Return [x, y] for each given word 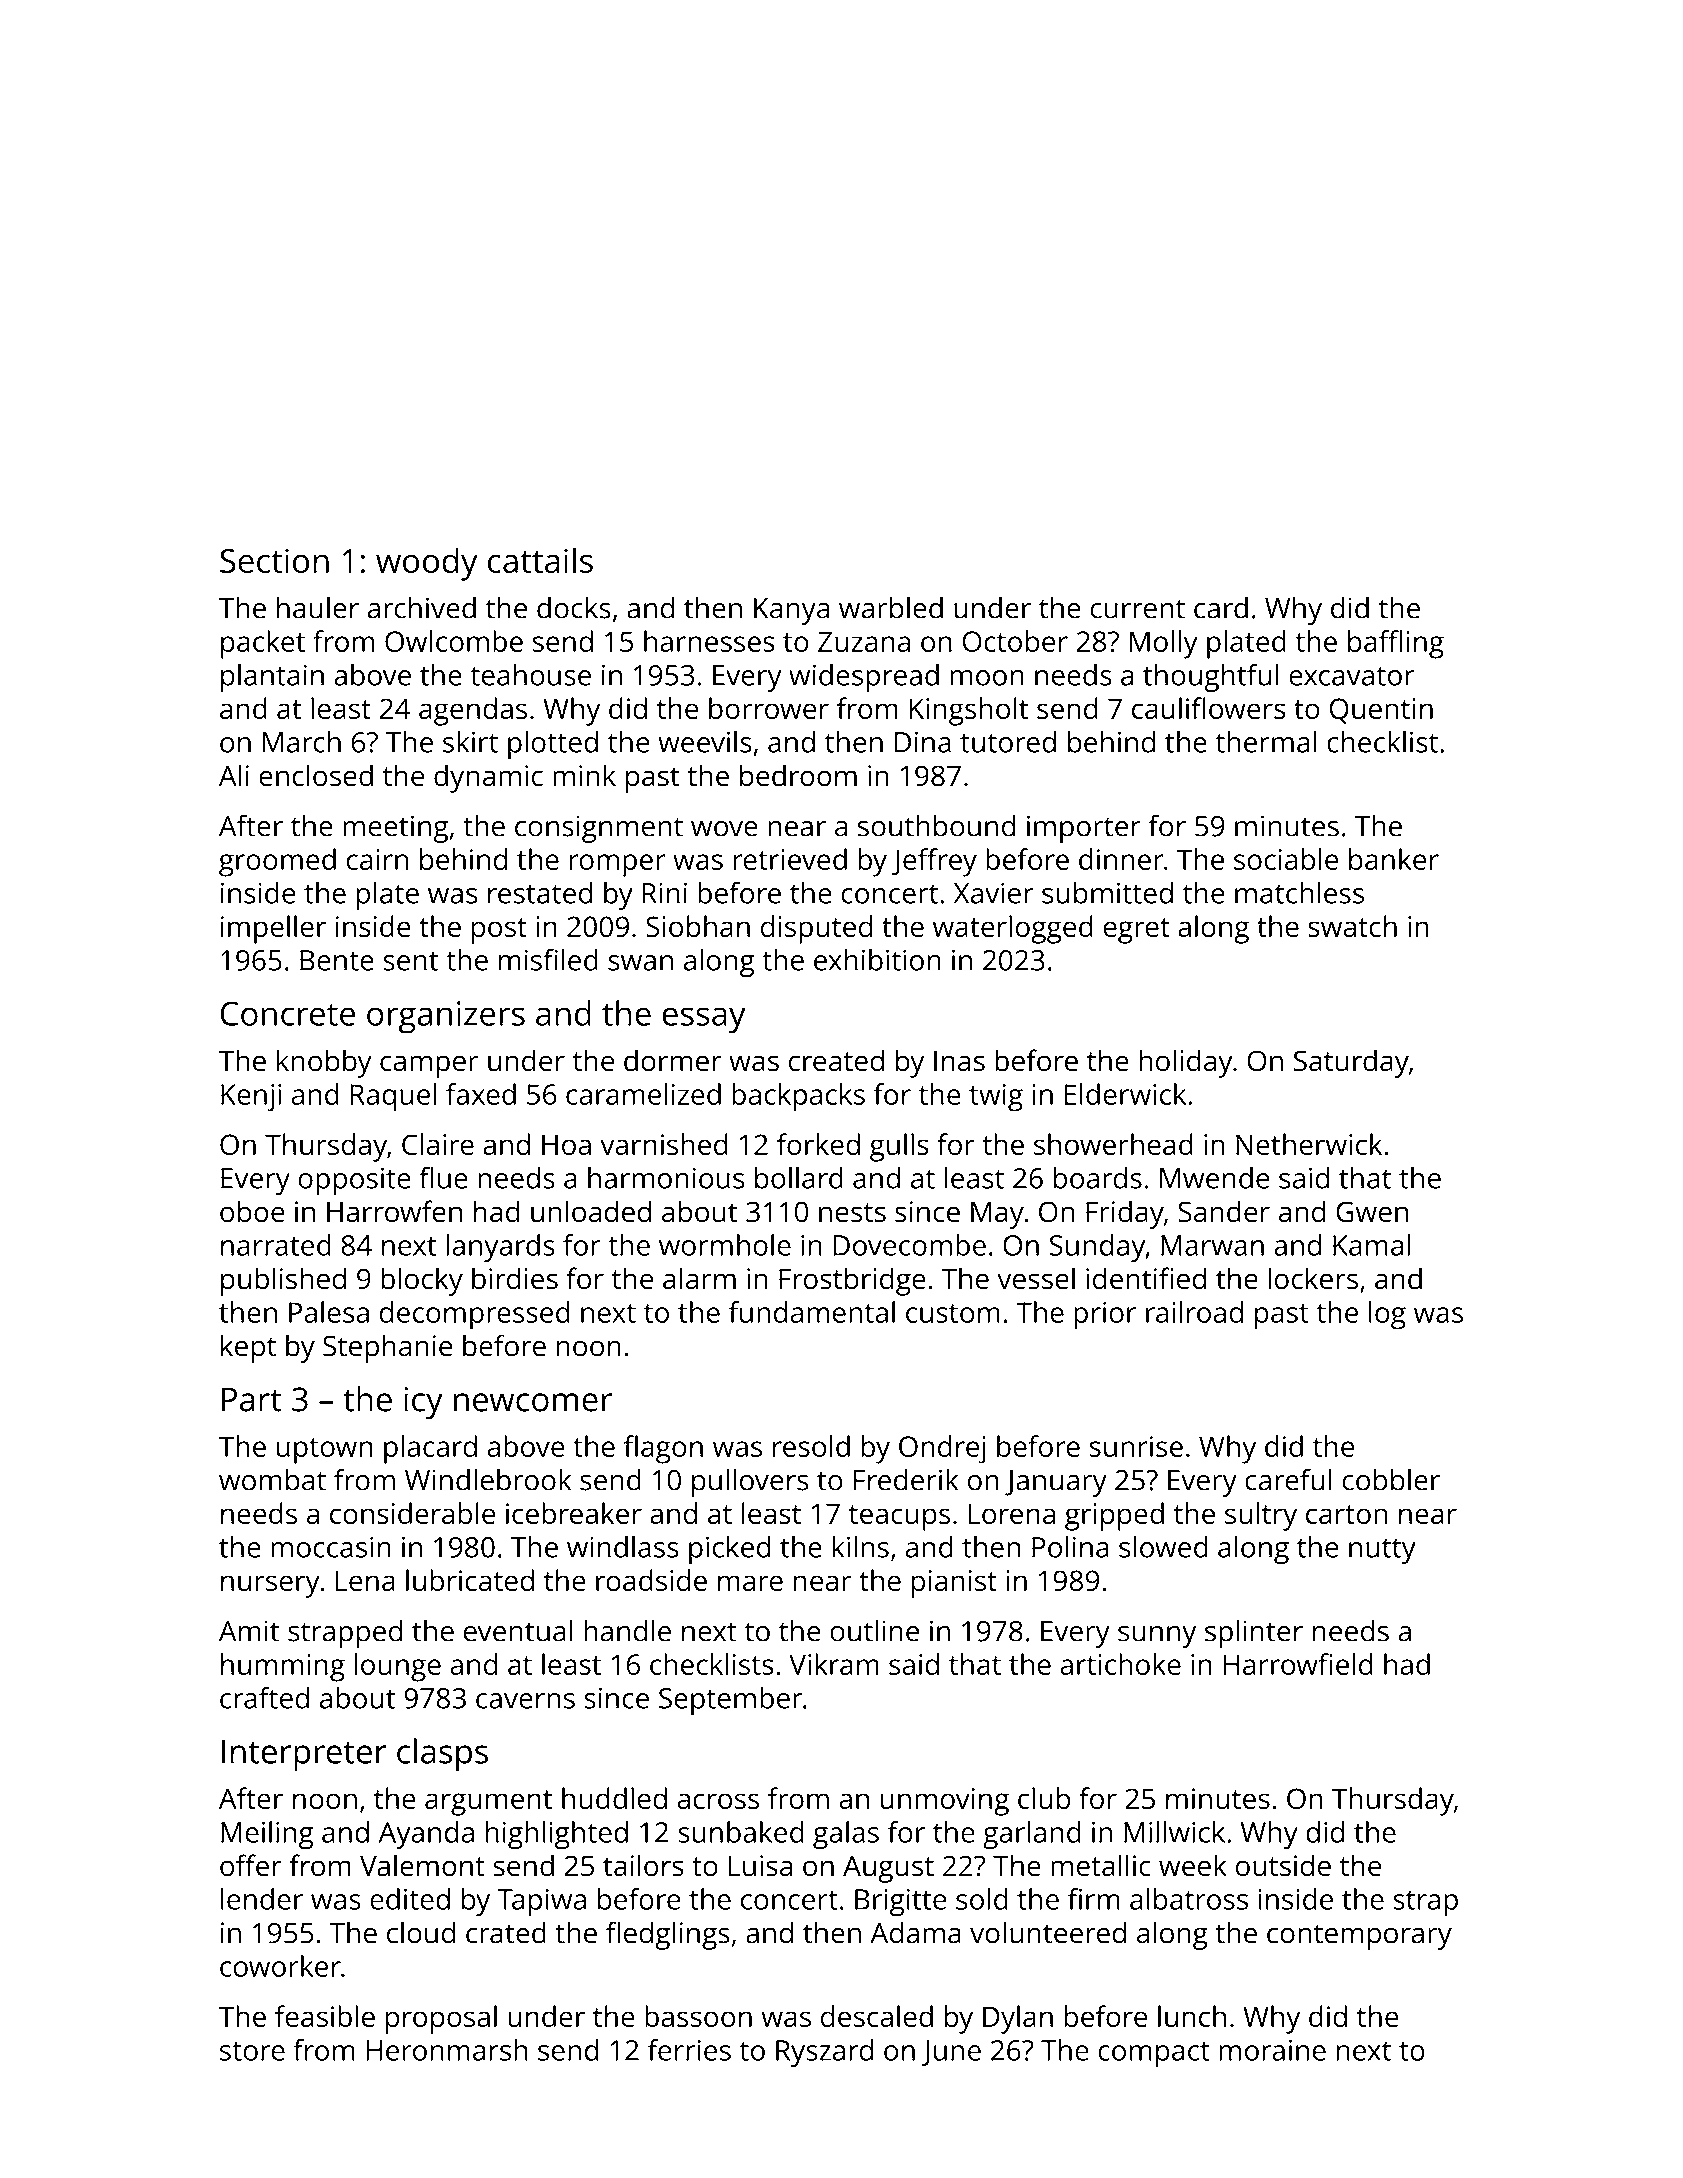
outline [874, 1631]
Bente [337, 960]
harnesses [709, 641]
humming [283, 1667]
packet [263, 644]
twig [996, 1098]
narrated [276, 1245]
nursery [270, 1586]
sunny [1157, 1637]
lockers [1313, 1278]
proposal [441, 2019]
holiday [1186, 1063]
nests [852, 1213]
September [730, 1701]
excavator [1351, 676]
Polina [1070, 1547]
